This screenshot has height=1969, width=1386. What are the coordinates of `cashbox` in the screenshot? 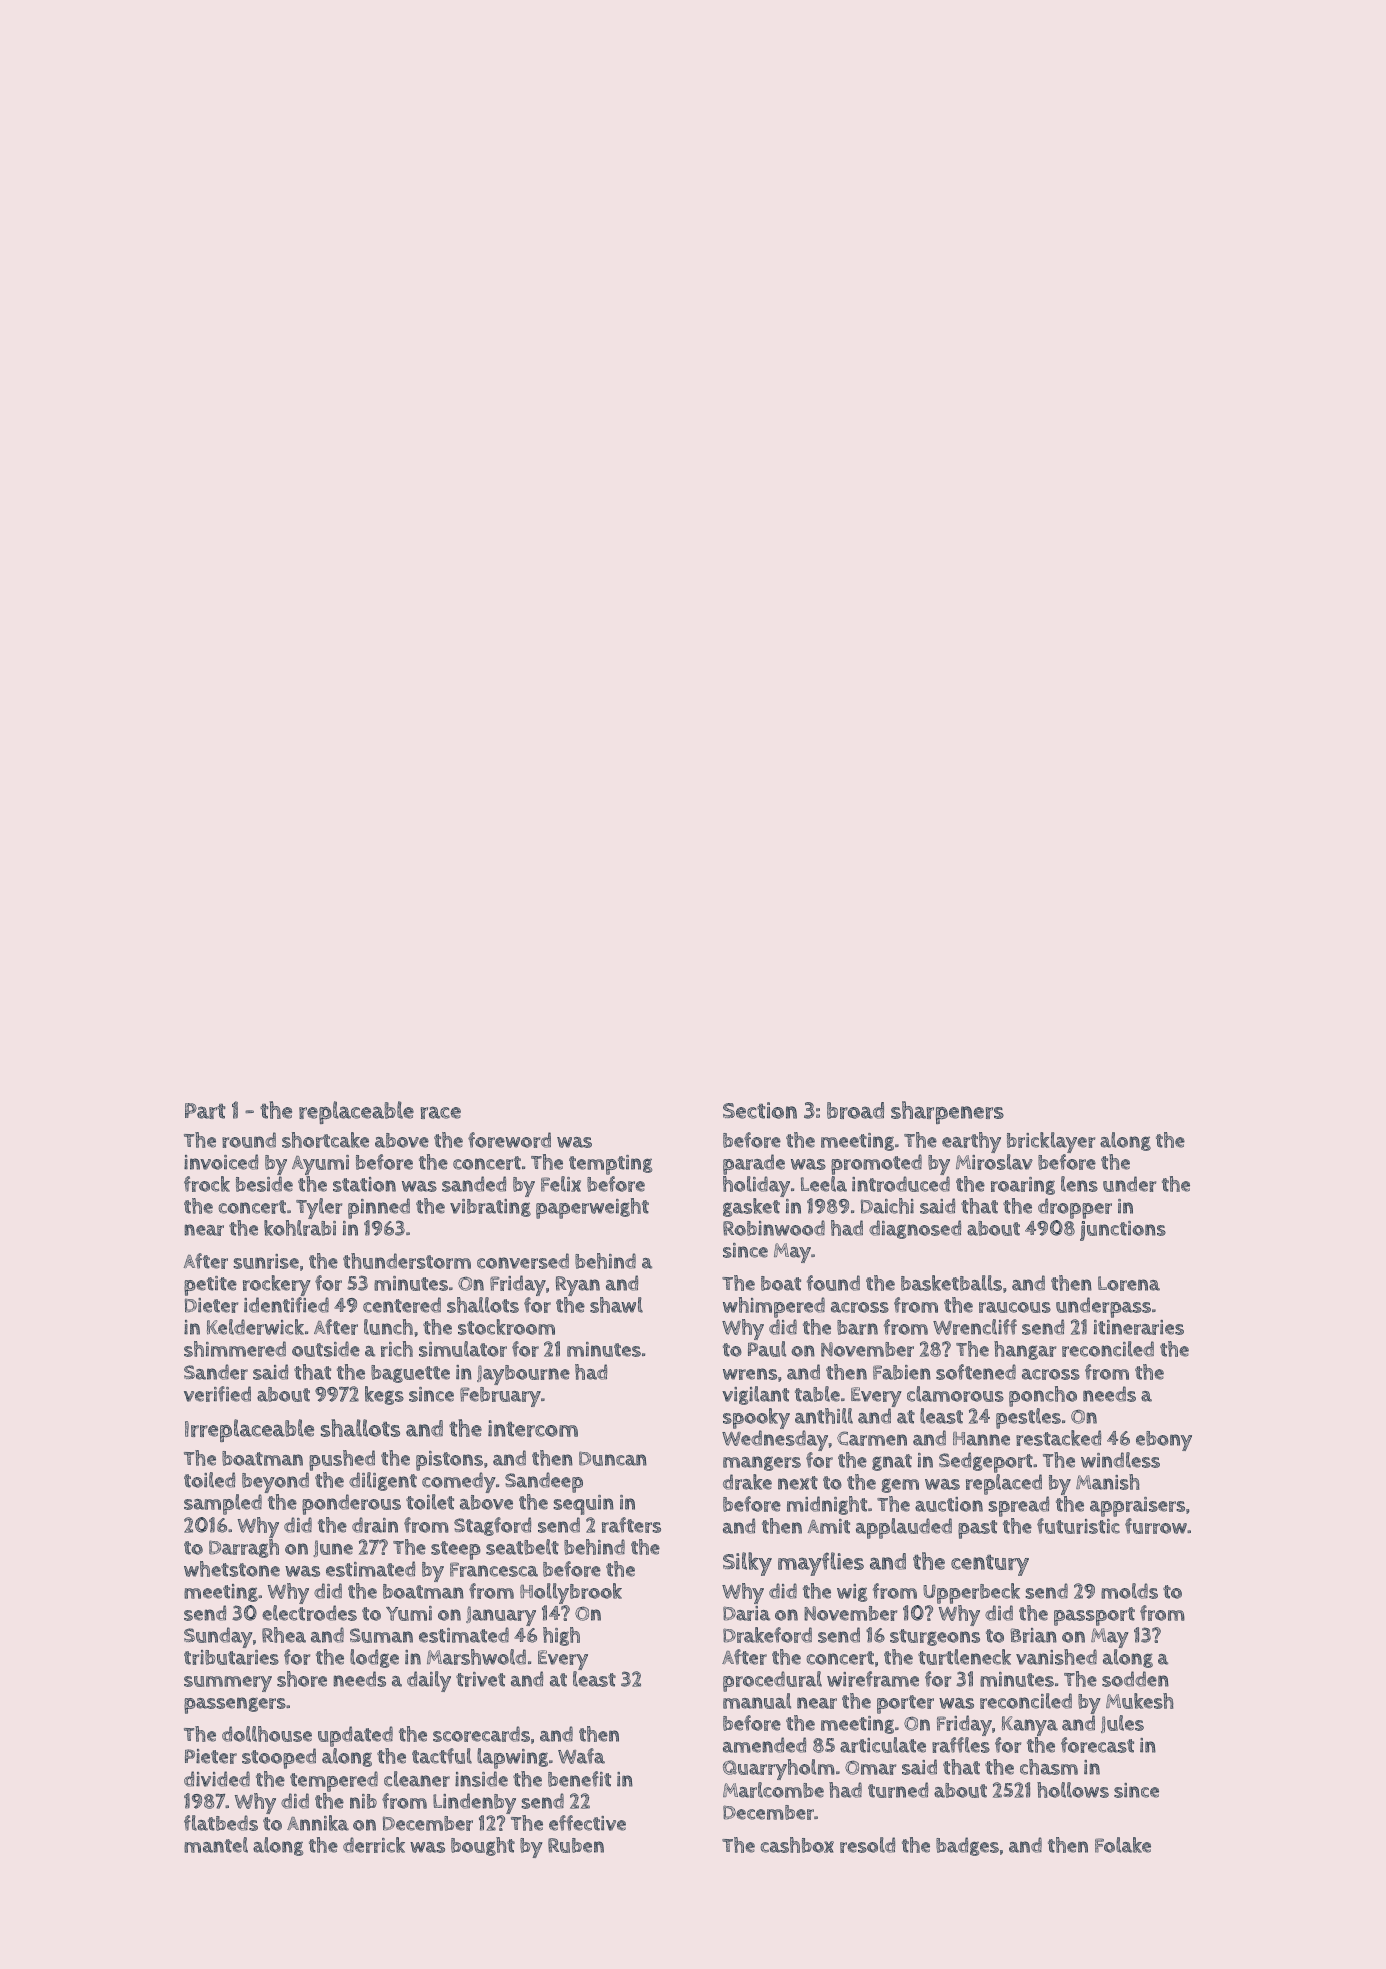 It's located at (797, 1845).
